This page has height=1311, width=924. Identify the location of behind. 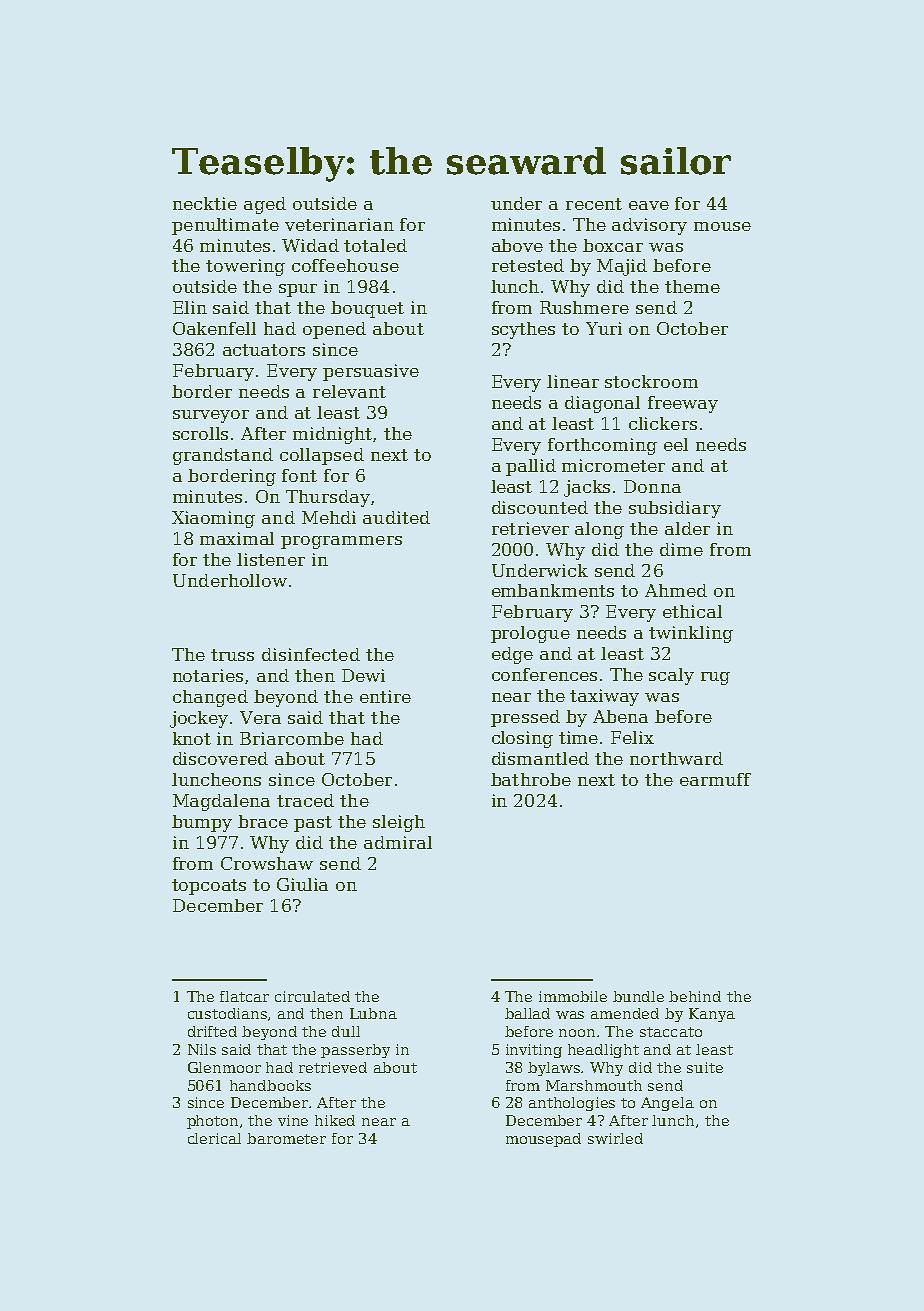
(695, 996).
